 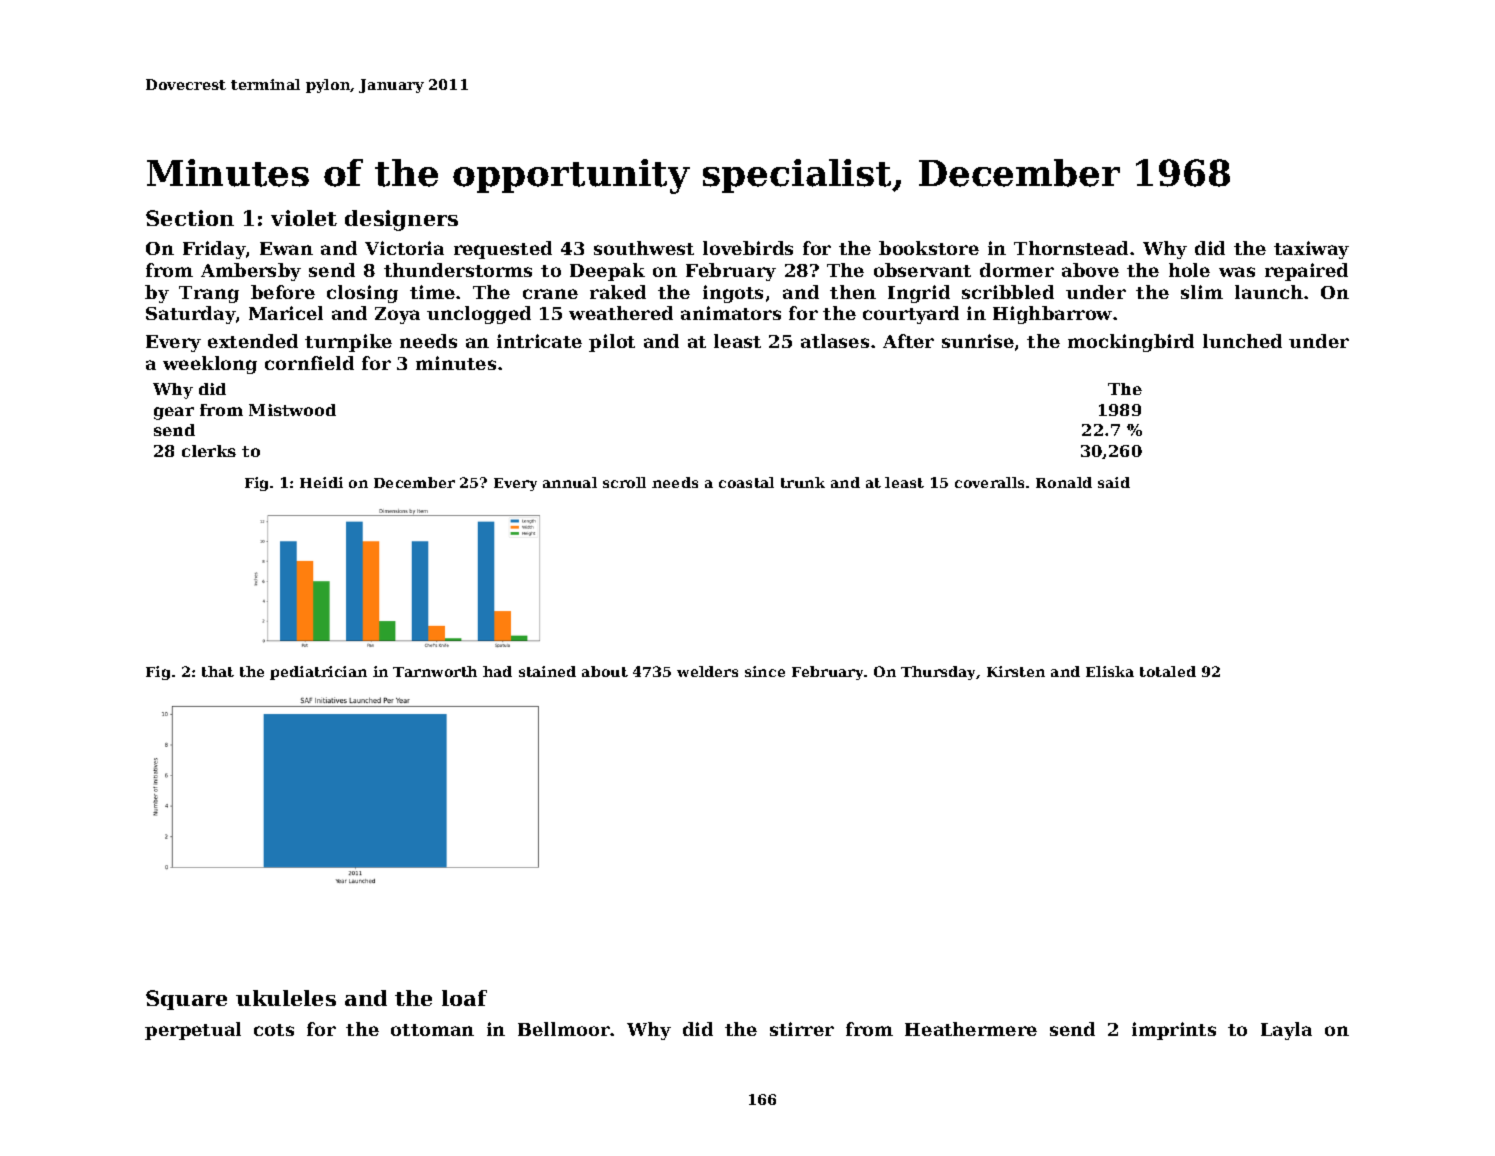 I want to click on ottoman, so click(x=432, y=1030).
